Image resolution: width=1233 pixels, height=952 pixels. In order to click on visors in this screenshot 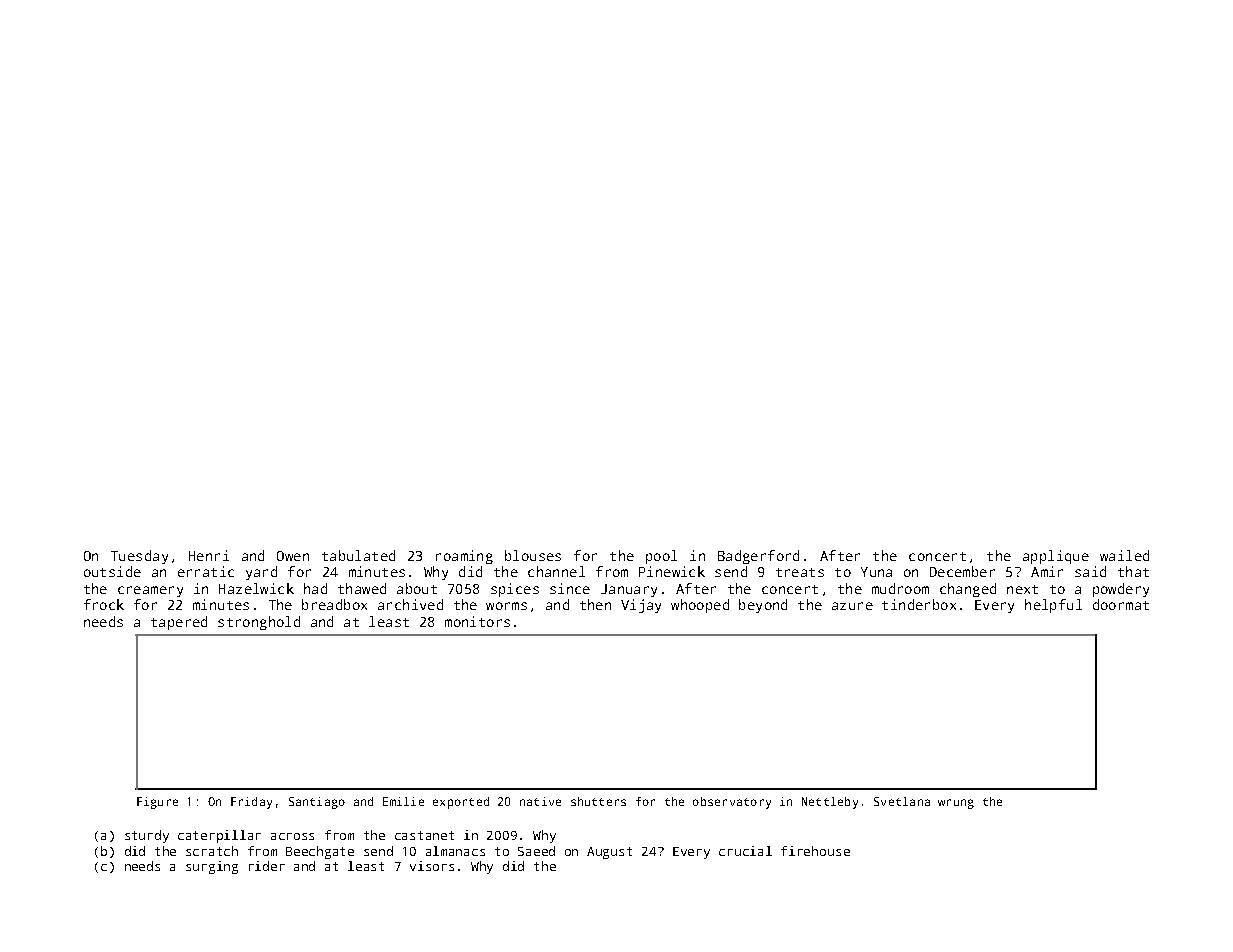, I will do `click(432, 866)`.
